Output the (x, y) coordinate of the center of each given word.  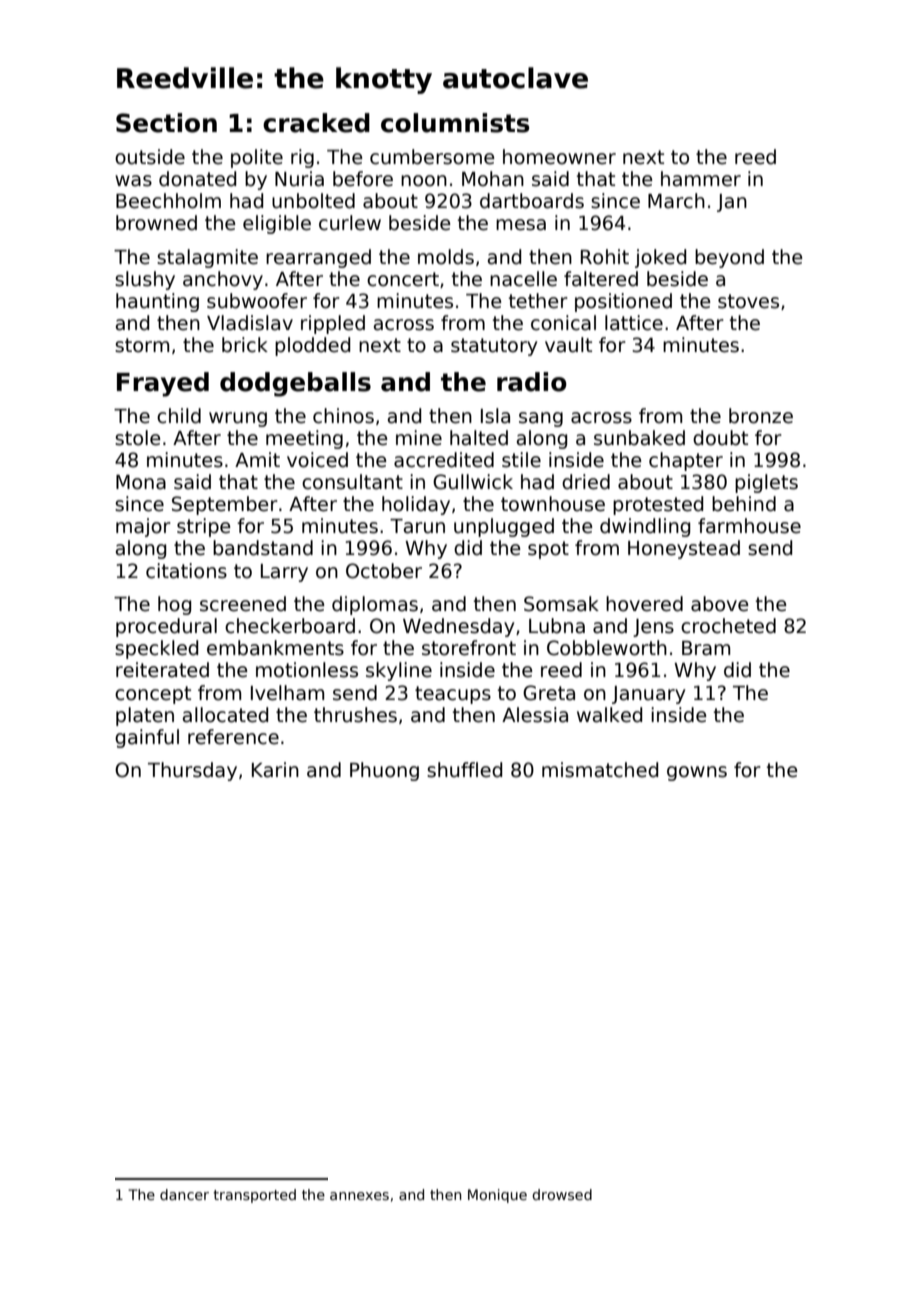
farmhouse (749, 526)
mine (419, 438)
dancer (184, 1194)
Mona (141, 482)
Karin (275, 770)
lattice (634, 323)
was (133, 181)
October (384, 571)
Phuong (384, 771)
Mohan (493, 179)
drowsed (562, 1194)
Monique (497, 1196)
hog (174, 605)
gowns (697, 773)
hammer (701, 179)
